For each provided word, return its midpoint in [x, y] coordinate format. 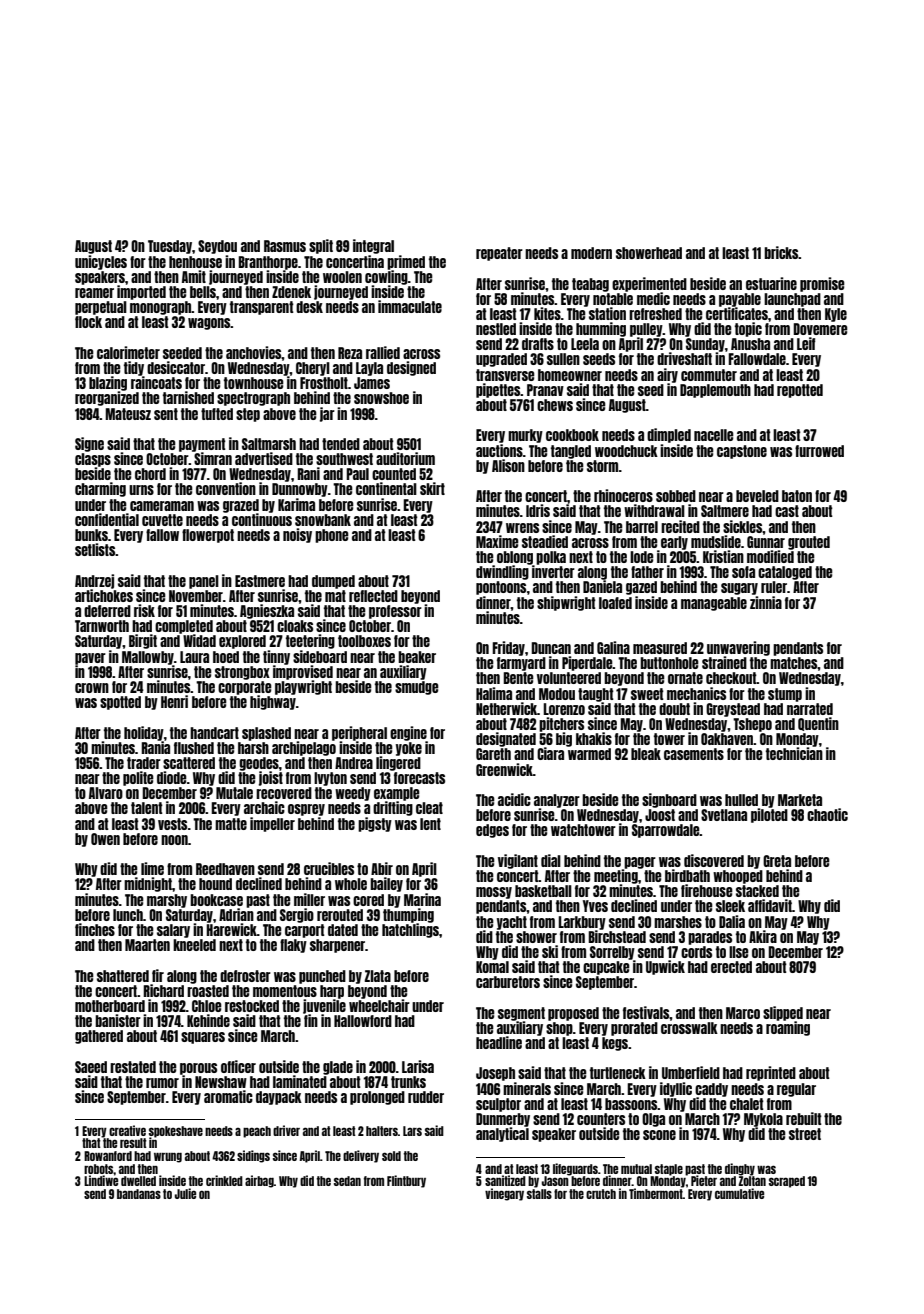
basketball [543, 891]
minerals [527, 1088]
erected [731, 967]
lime [152, 868]
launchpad [792, 300]
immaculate [410, 306]
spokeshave [176, 1132]
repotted [800, 391]
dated [343, 930]
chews [555, 405]
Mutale [234, 793]
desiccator [176, 367]
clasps [93, 460]
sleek [730, 906]
